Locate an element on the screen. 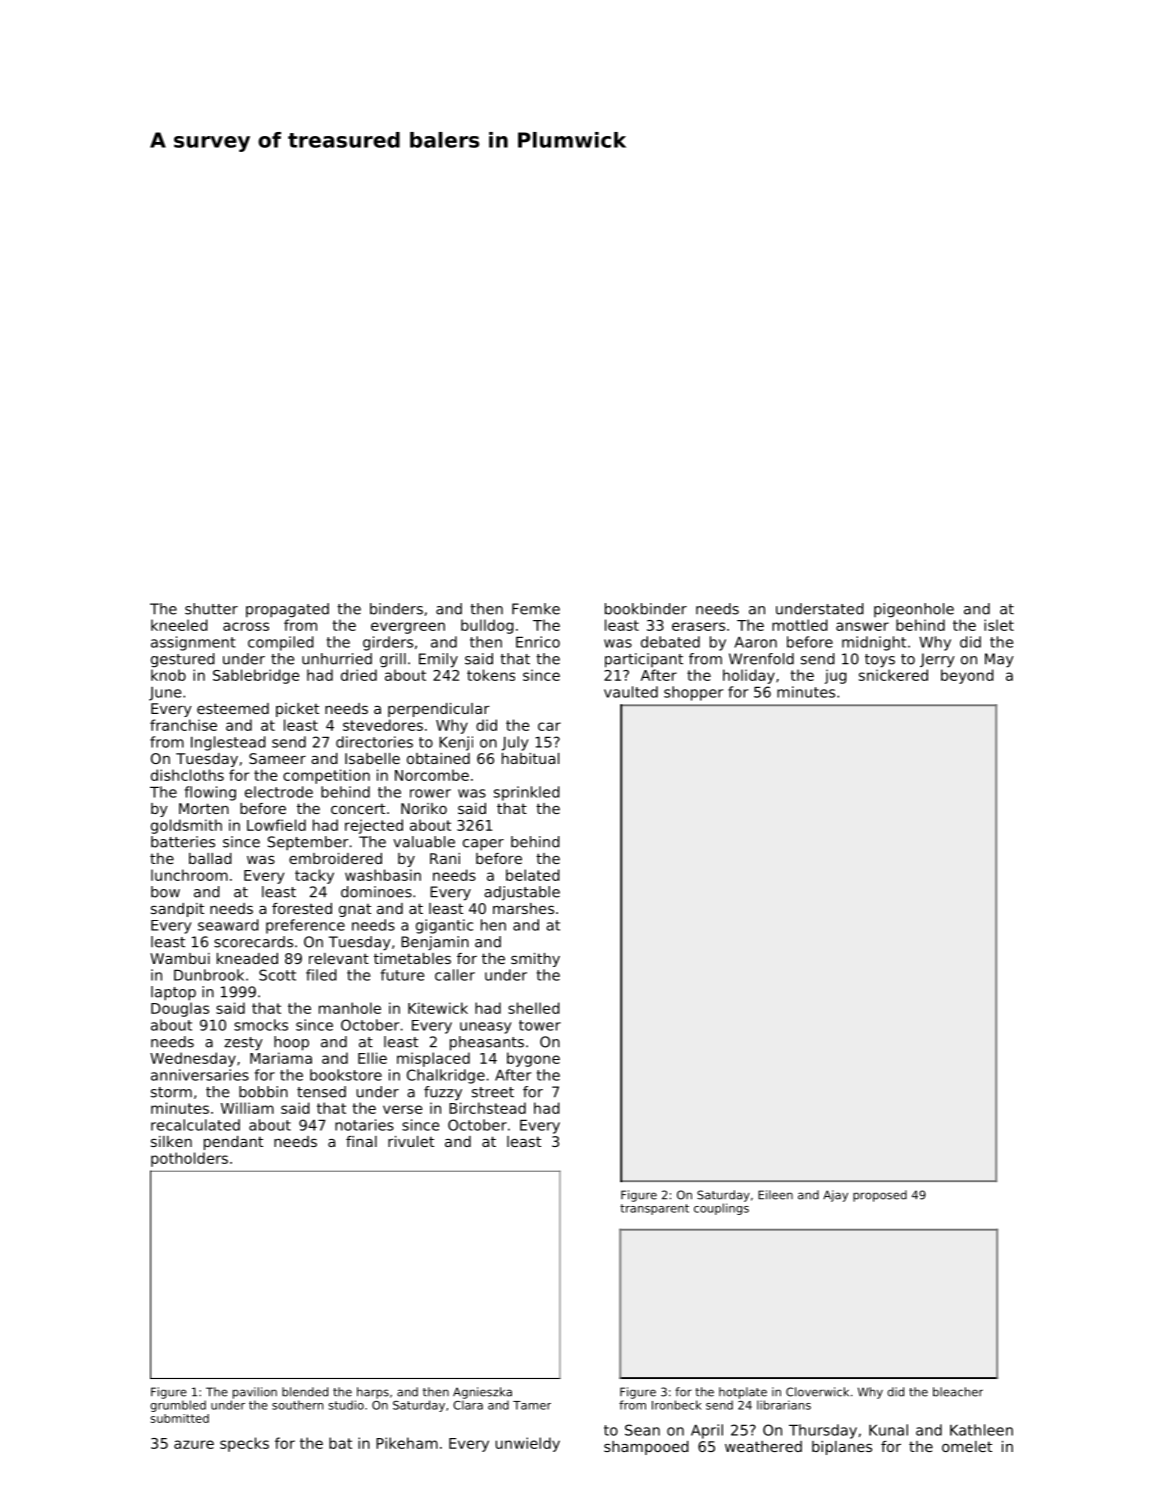 The image size is (1164, 1506). Enrico is located at coordinates (538, 642).
